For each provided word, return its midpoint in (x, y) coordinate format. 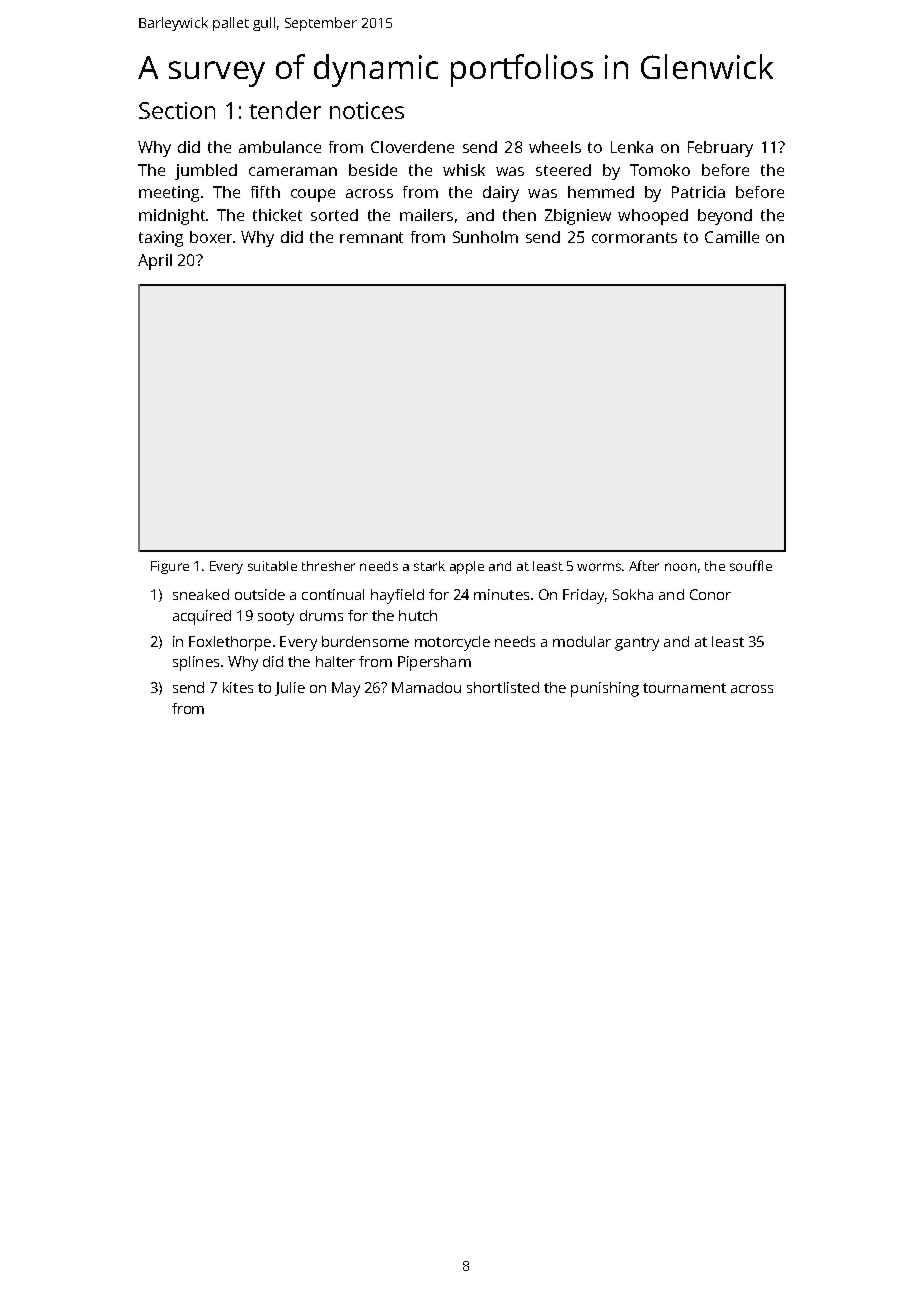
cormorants (634, 237)
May (346, 689)
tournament (684, 688)
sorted (334, 215)
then (519, 215)
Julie (290, 689)
